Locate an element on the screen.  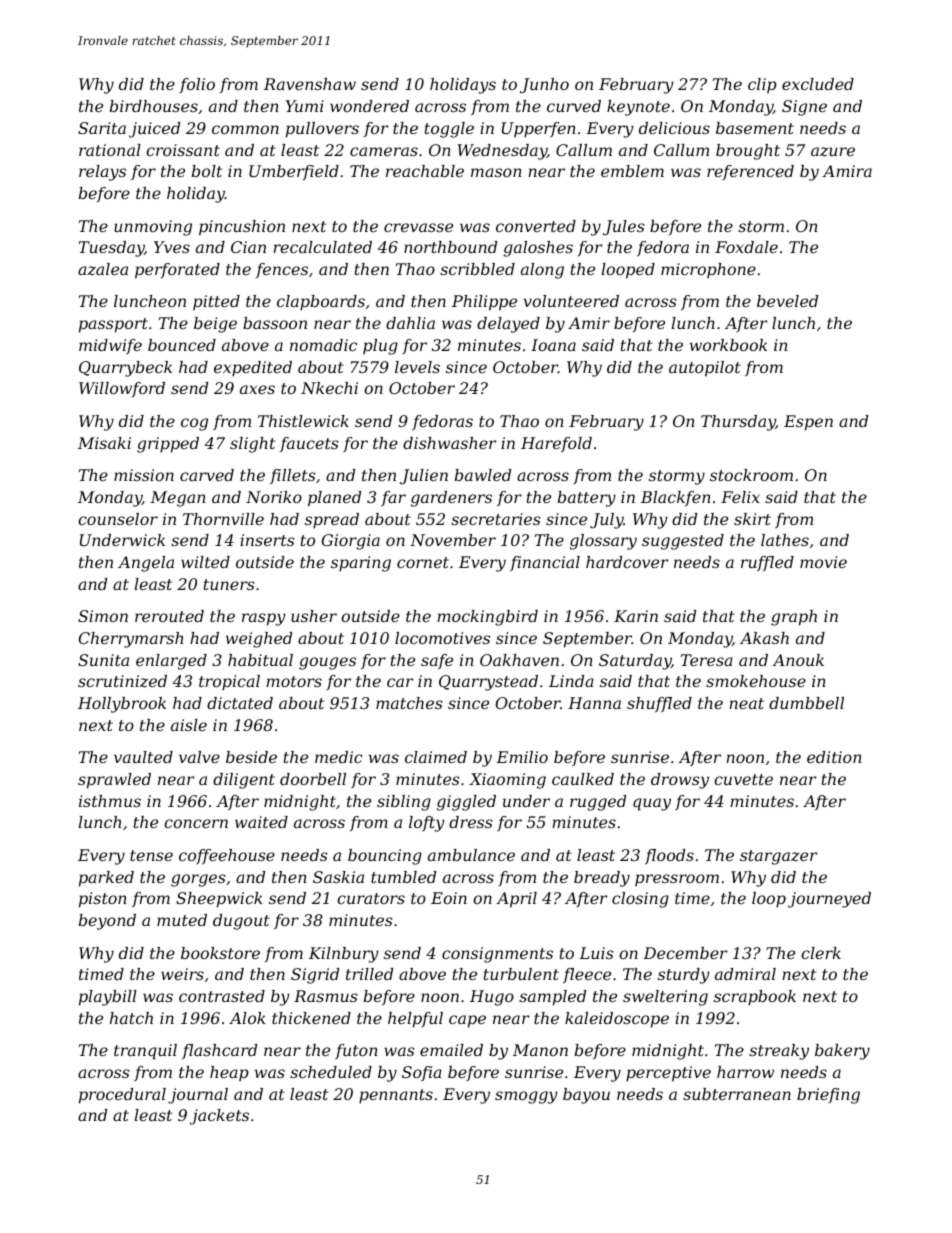
Misaki is located at coordinates (104, 443).
